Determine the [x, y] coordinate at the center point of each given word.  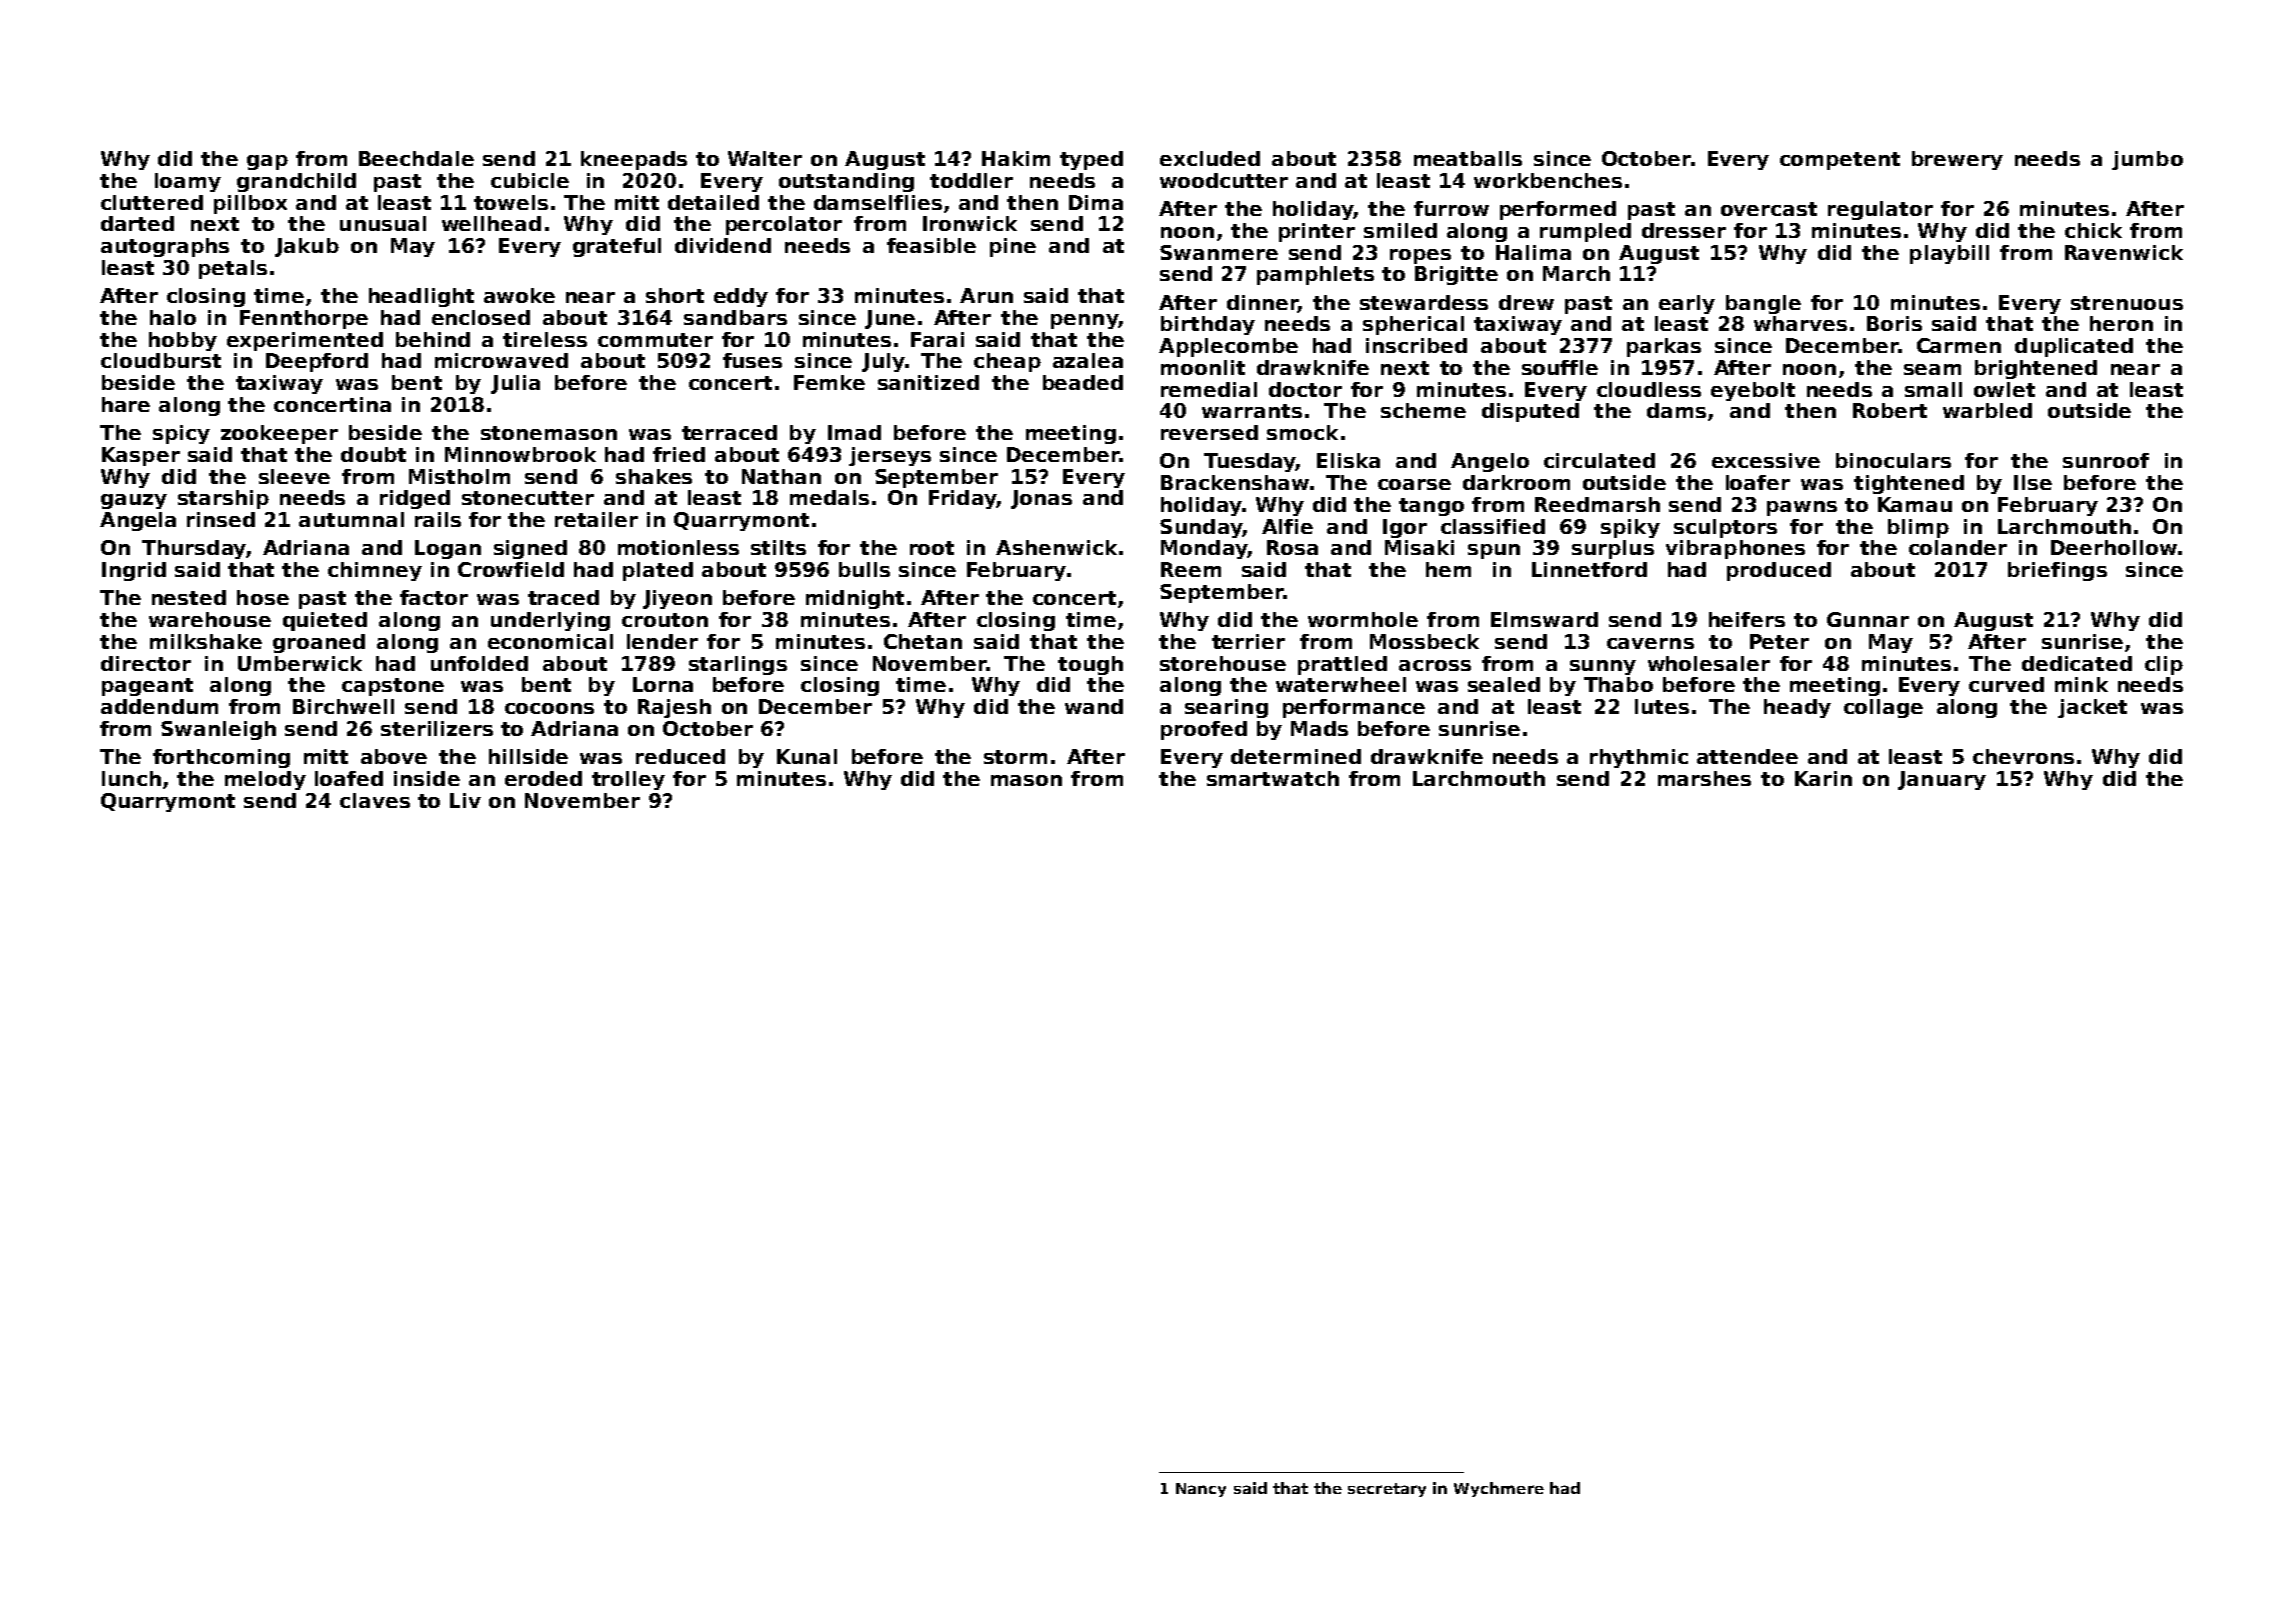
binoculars [1893, 460]
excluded [1210, 158]
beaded [1083, 382]
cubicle [530, 180]
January [1942, 780]
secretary [1387, 1490]
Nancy [1201, 1490]
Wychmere [1499, 1489]
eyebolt [1753, 391]
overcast [1769, 209]
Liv [465, 800]
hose [263, 597]
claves [375, 800]
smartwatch [1273, 778]
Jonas [1041, 499]
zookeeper [279, 434]
